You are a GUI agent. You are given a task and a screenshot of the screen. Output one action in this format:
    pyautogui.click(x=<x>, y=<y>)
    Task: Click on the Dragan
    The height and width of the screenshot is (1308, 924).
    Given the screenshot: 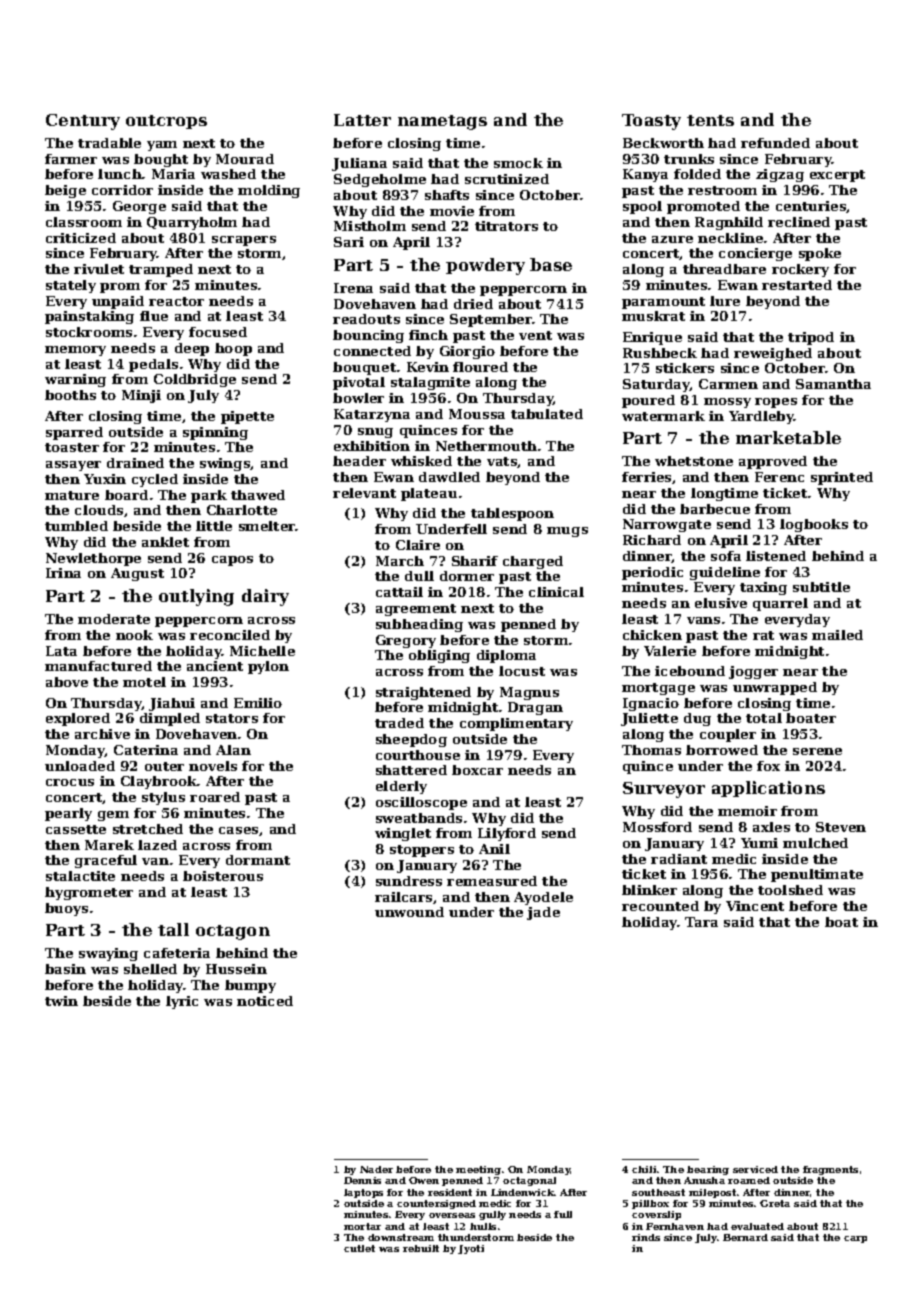 What is the action you would take?
    pyautogui.click(x=535, y=708)
